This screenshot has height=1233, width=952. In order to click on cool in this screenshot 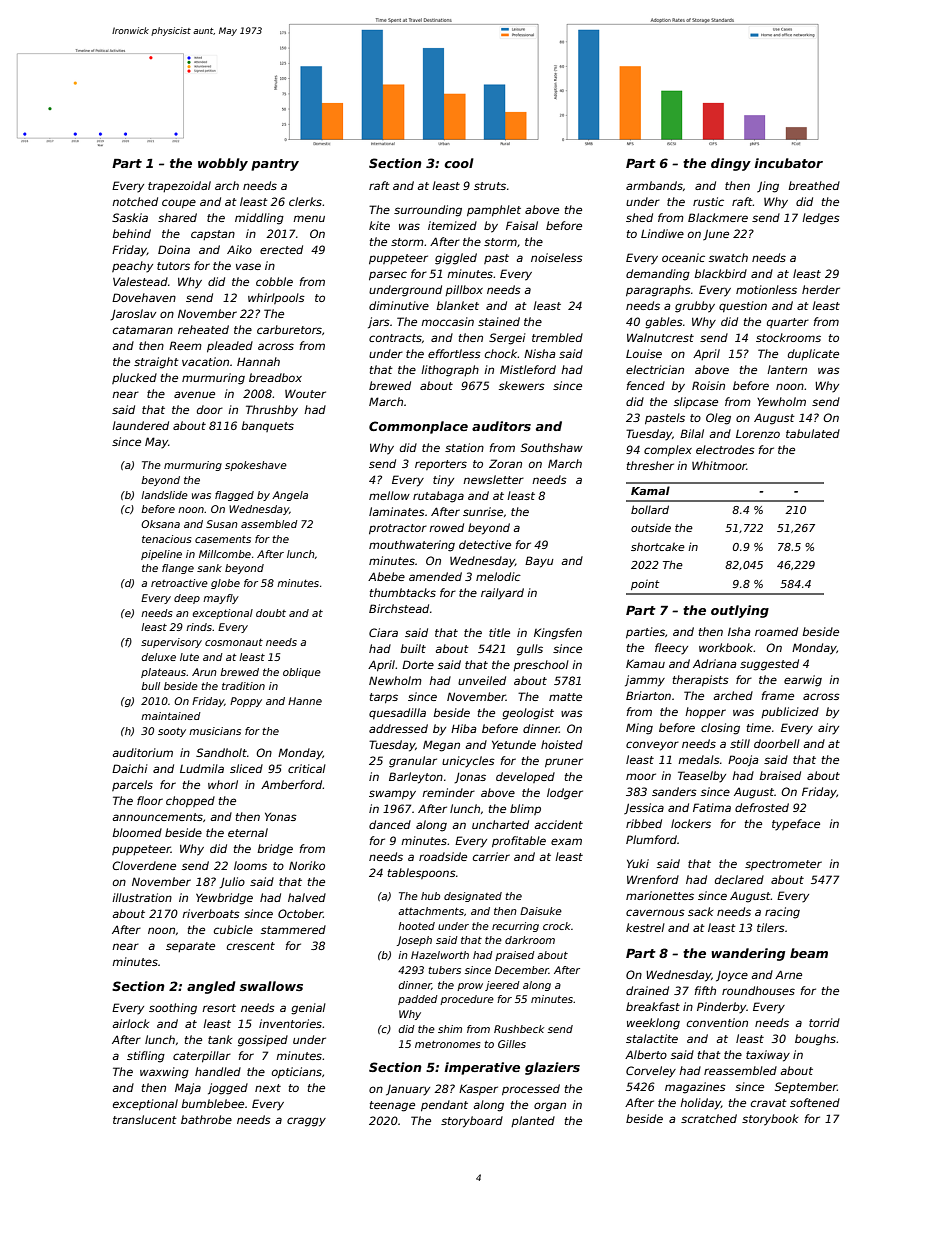, I will do `click(459, 163)`.
